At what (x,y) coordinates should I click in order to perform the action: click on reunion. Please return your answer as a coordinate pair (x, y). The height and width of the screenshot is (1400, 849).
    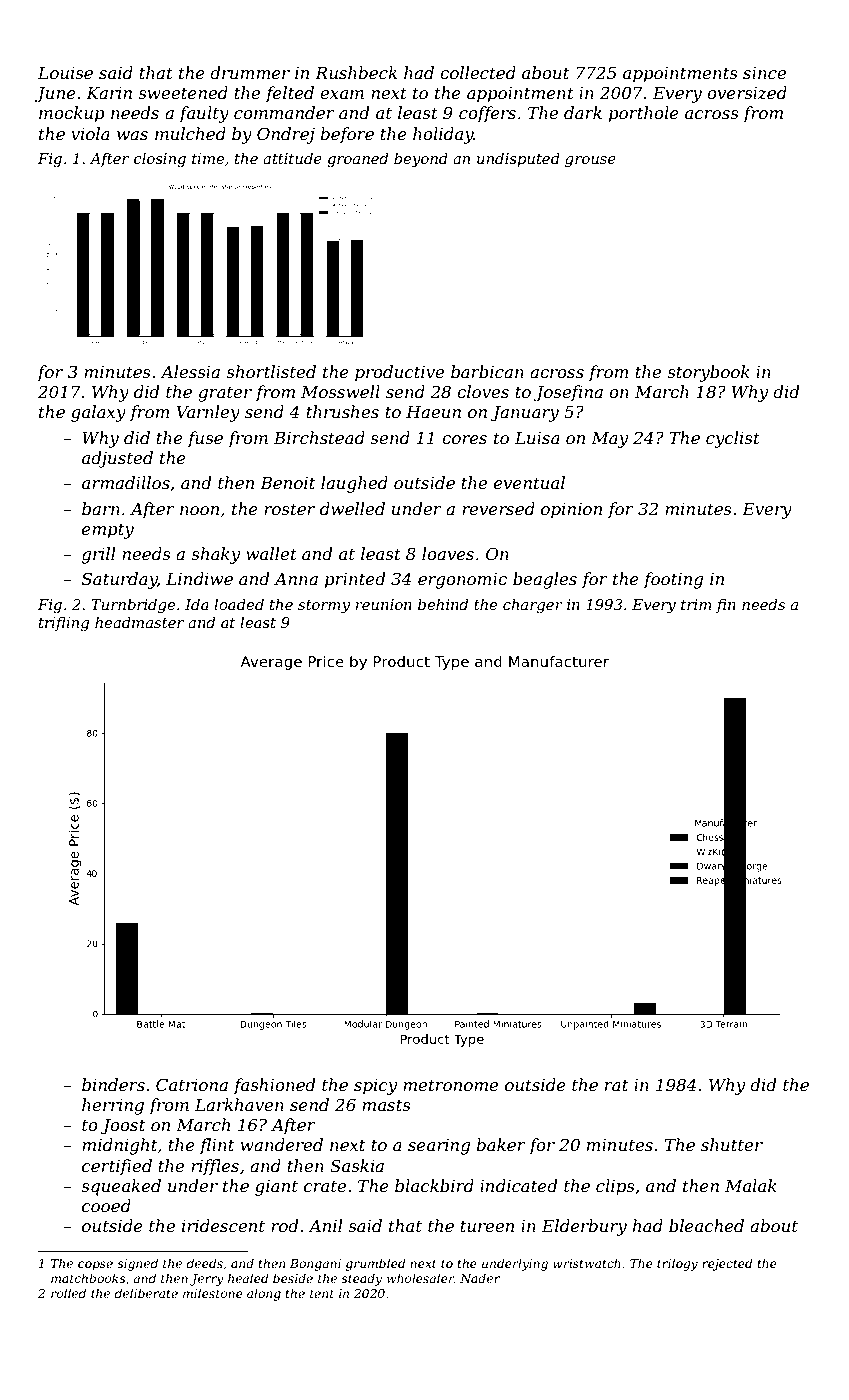
    Looking at the image, I should click on (383, 604).
